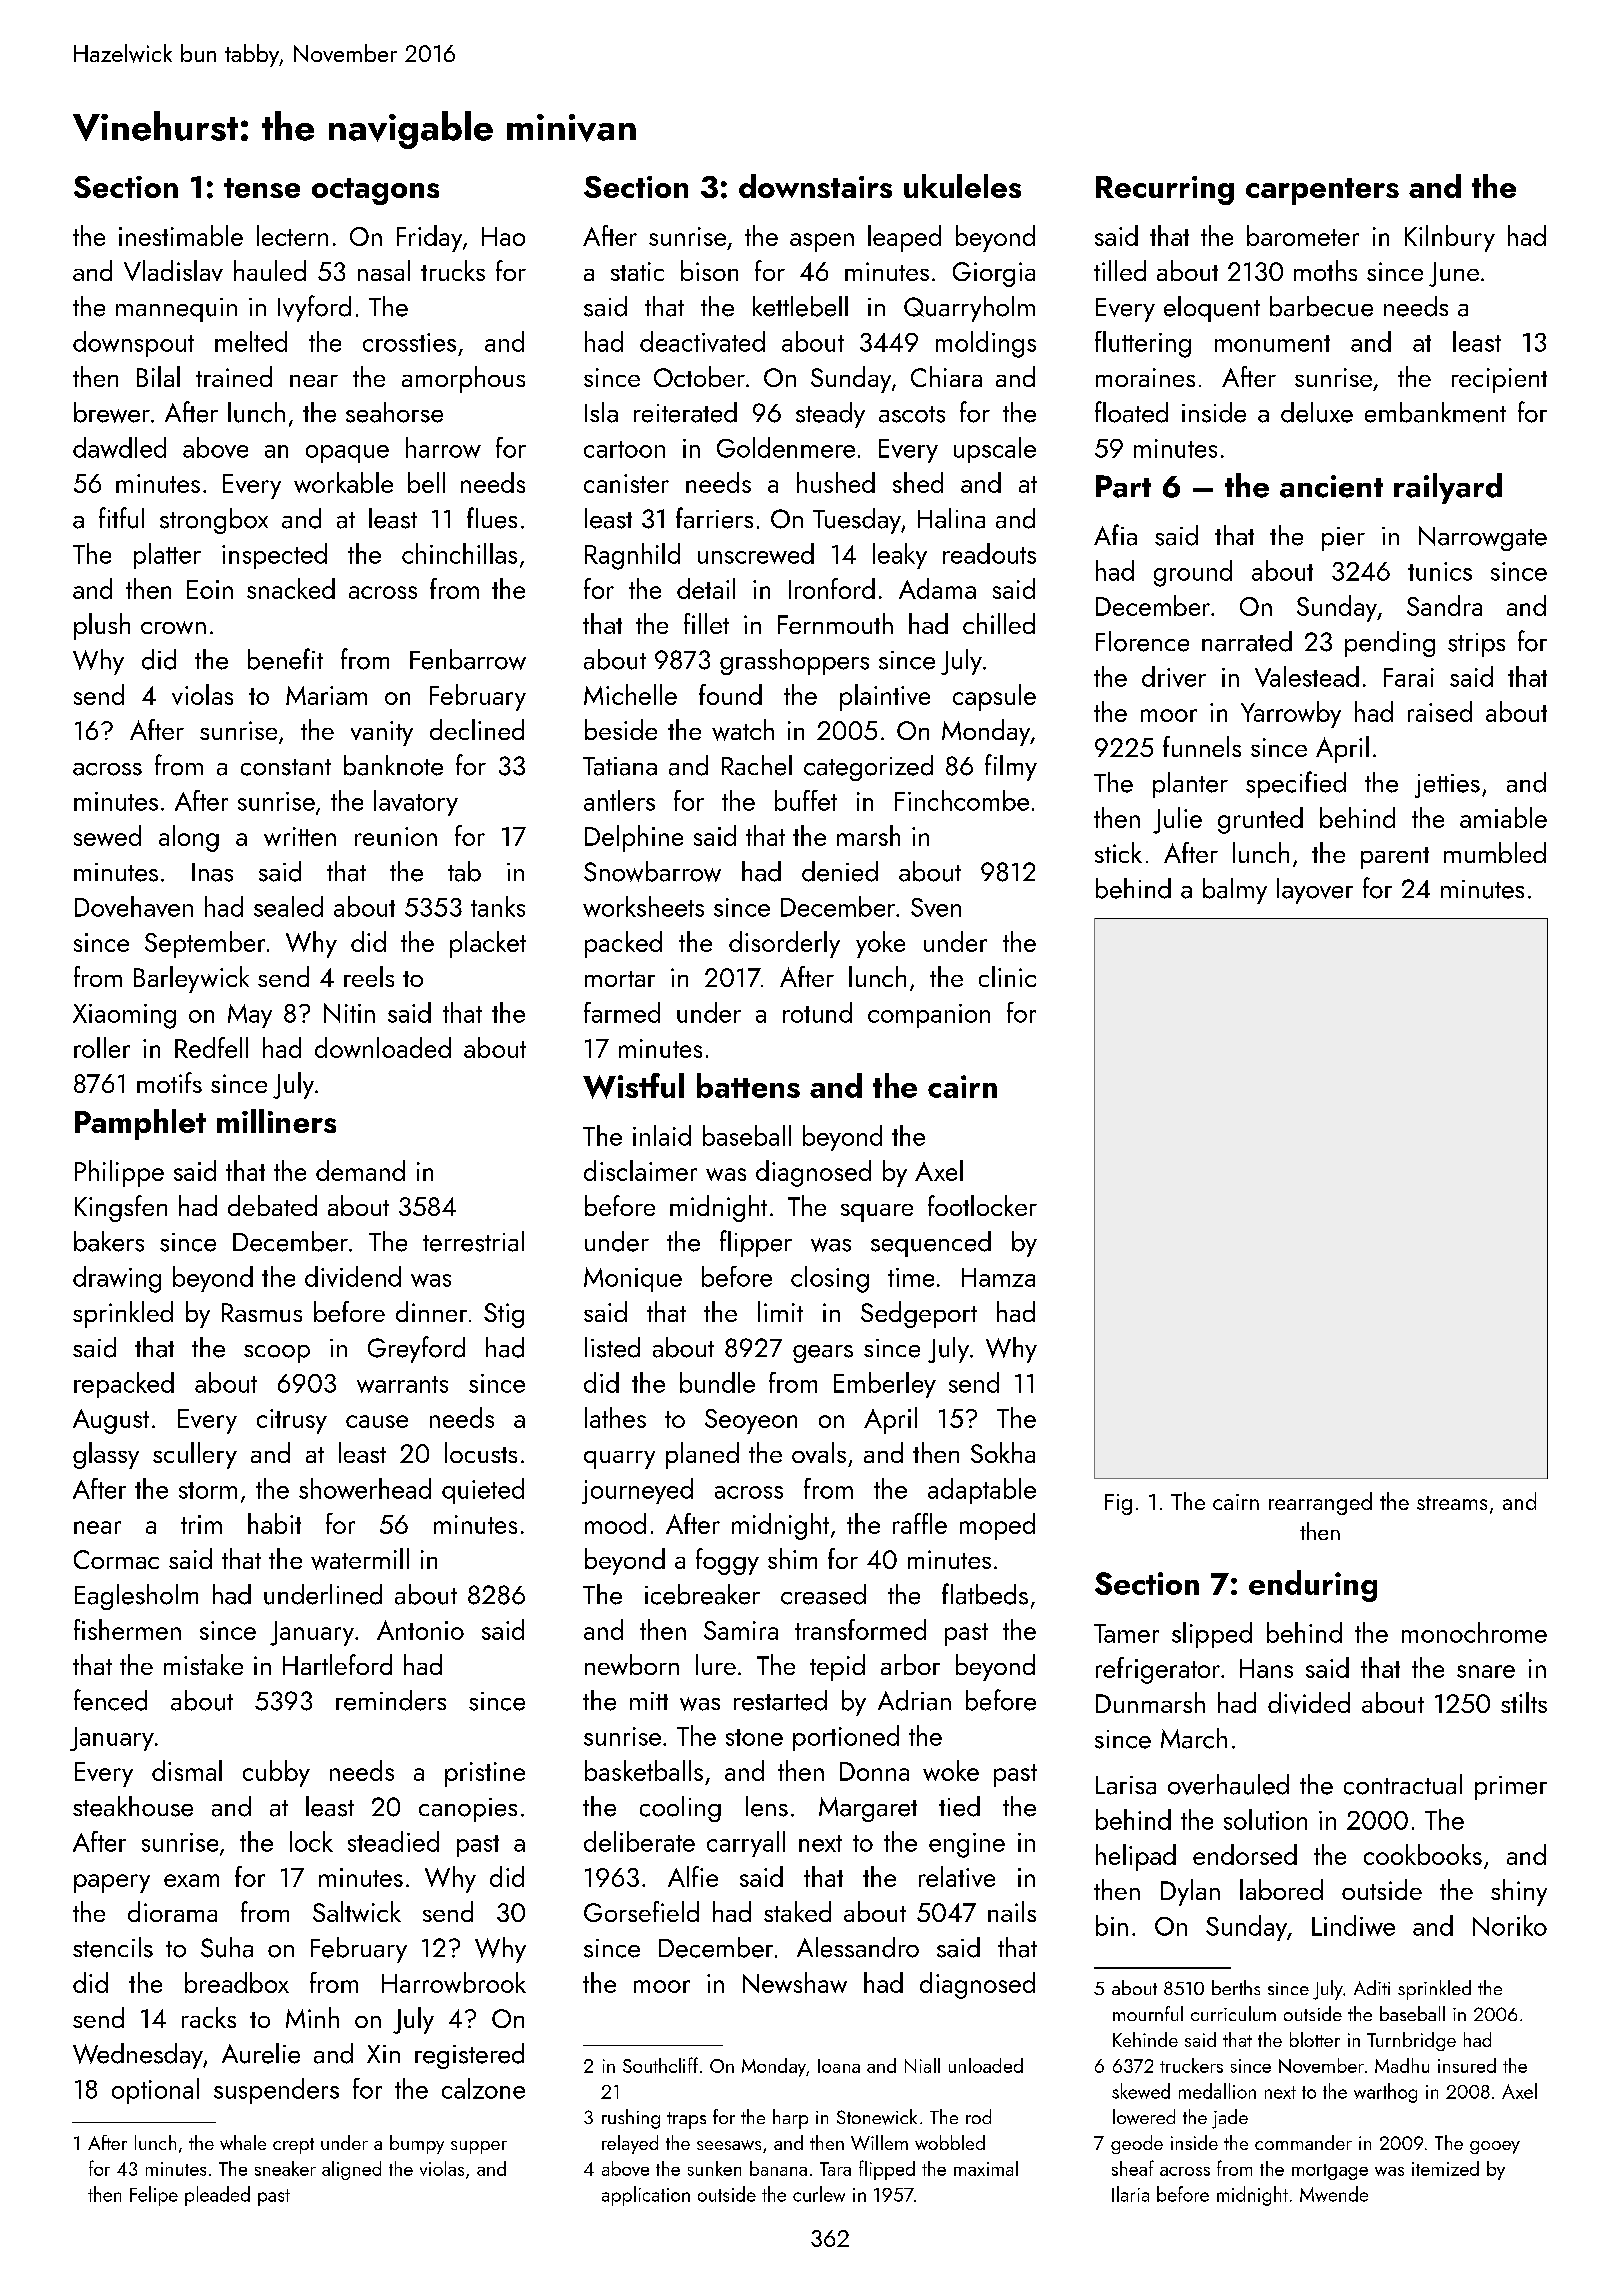  What do you see at coordinates (262, 188) in the screenshot?
I see `tense` at bounding box center [262, 188].
